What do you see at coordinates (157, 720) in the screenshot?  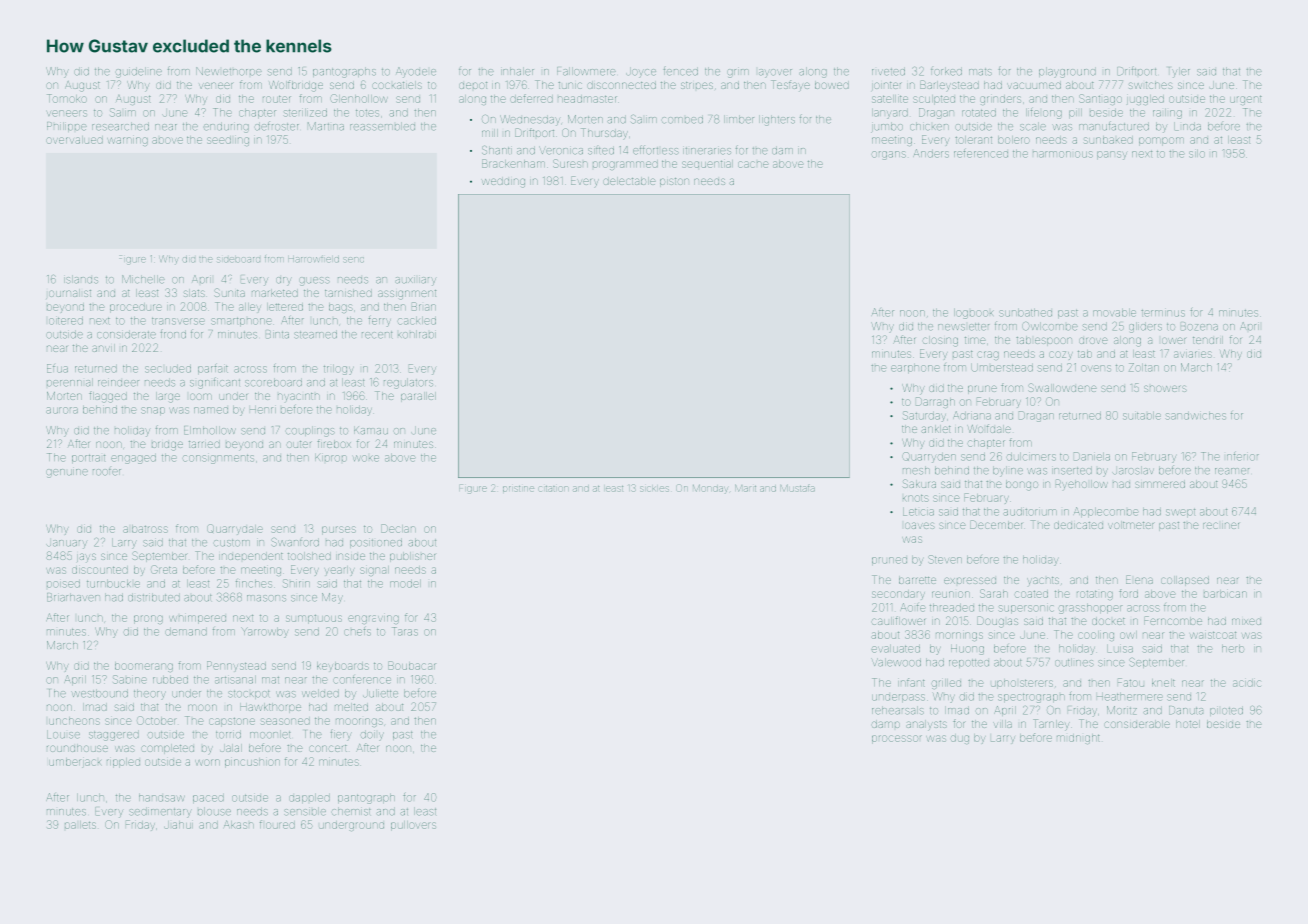 I see `October` at bounding box center [157, 720].
